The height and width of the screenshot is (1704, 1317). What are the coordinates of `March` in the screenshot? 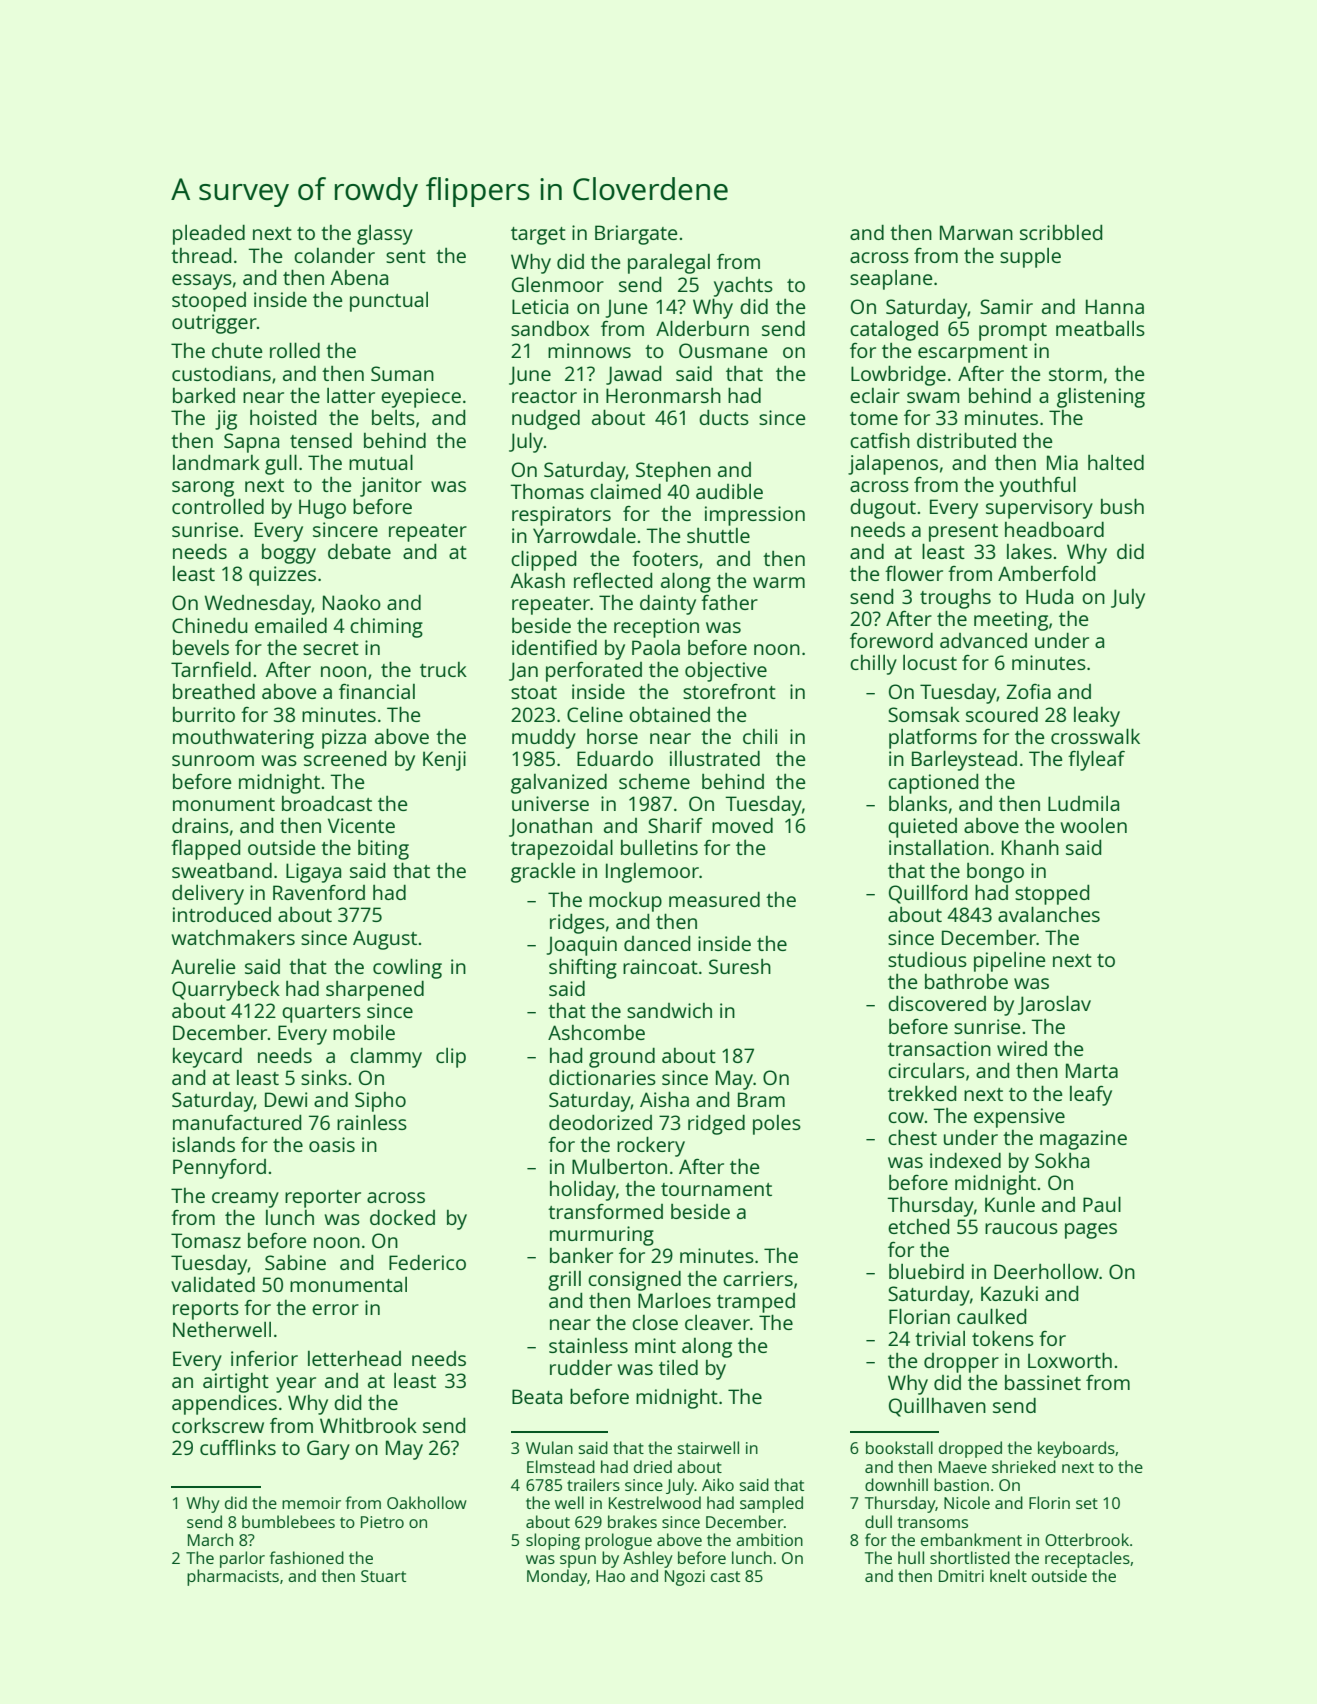 It's located at (210, 1539).
